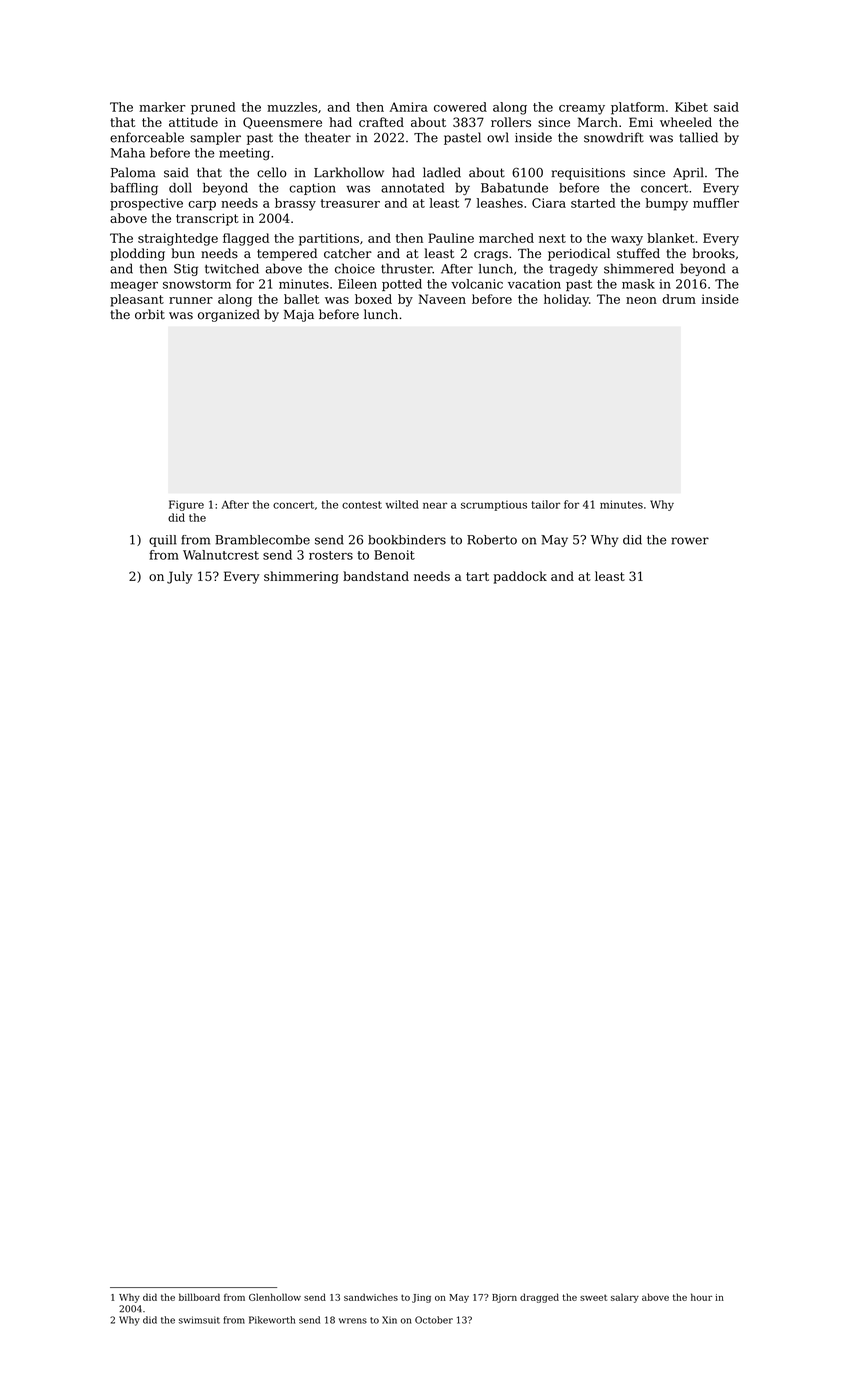  Describe the element at coordinates (638, 108) in the image. I see `platform` at that location.
